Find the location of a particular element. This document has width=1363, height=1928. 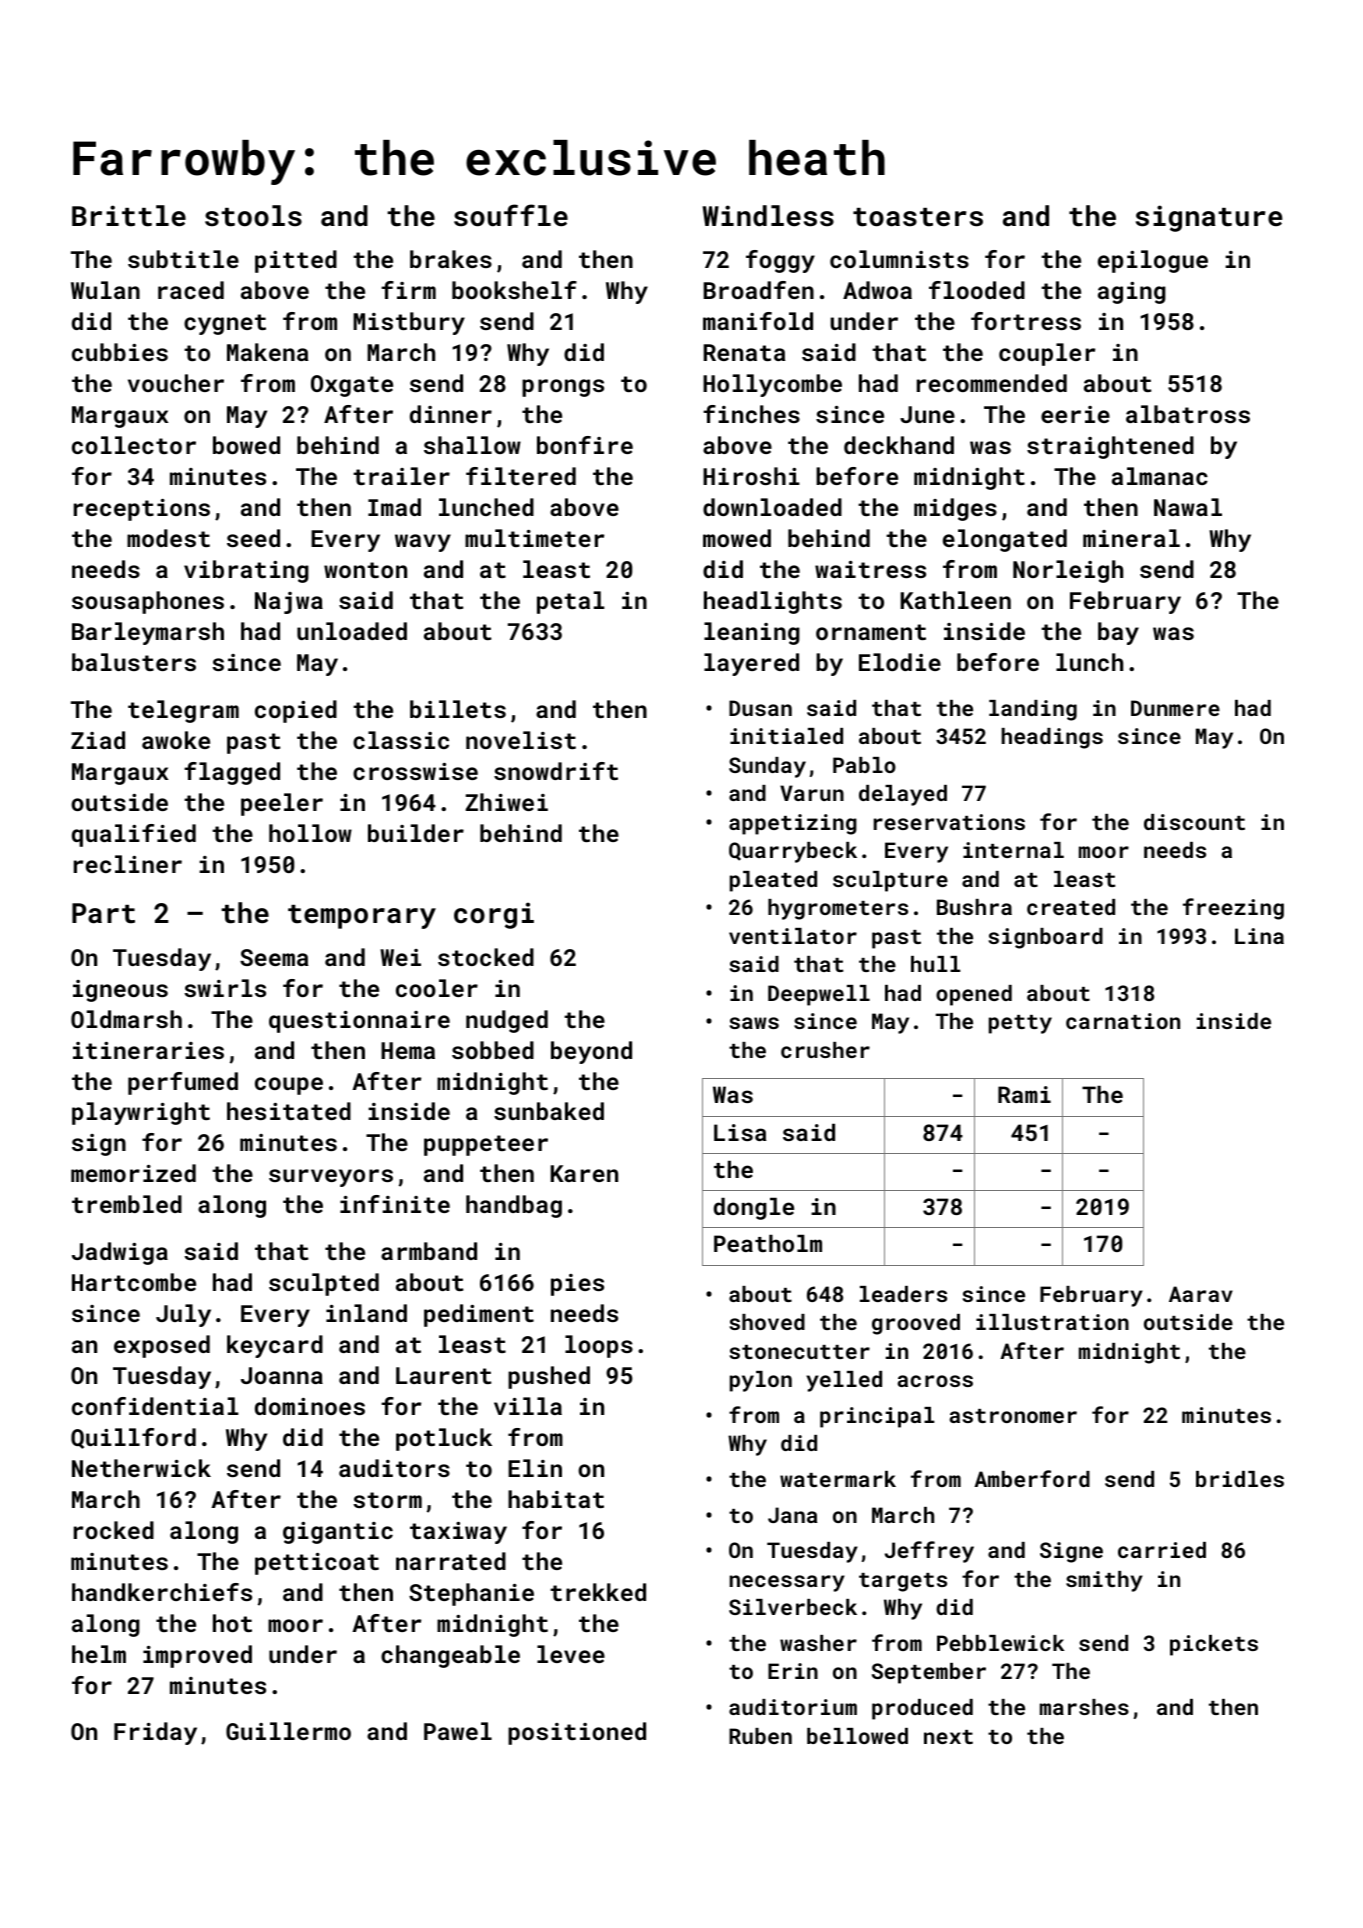

pleated is located at coordinates (773, 881).
